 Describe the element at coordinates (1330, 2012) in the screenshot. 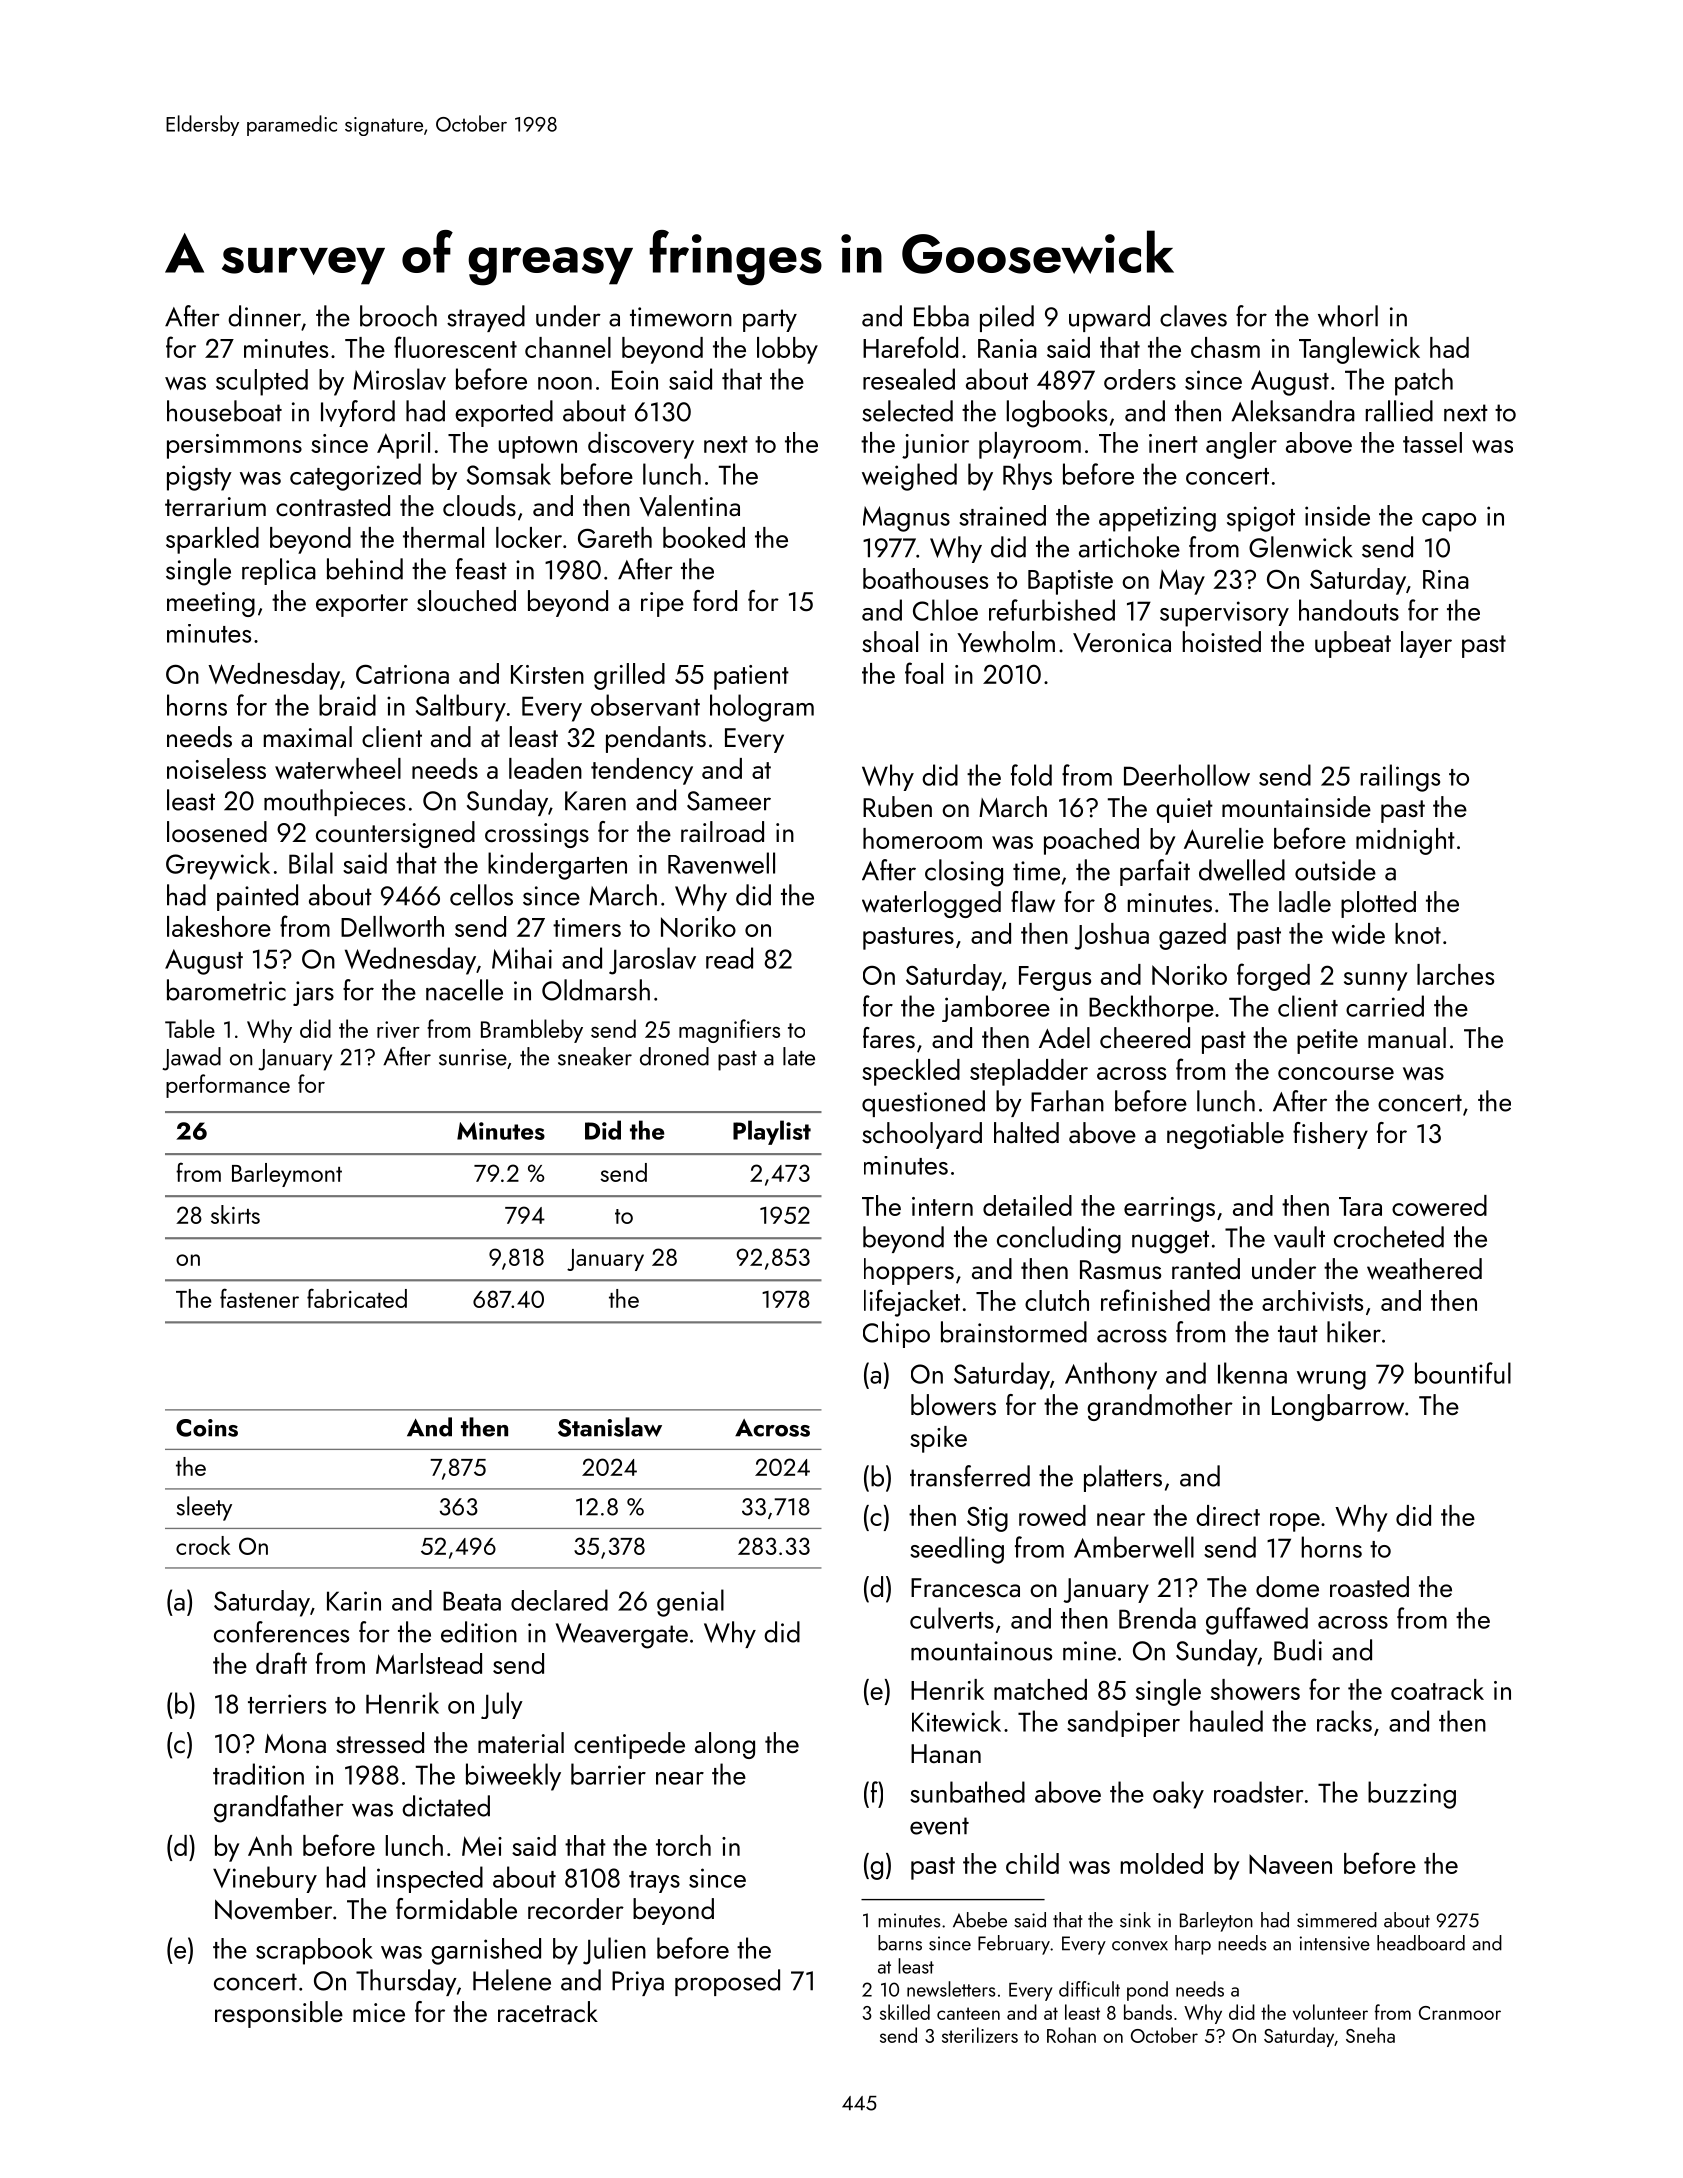

I see `volunteer` at that location.
